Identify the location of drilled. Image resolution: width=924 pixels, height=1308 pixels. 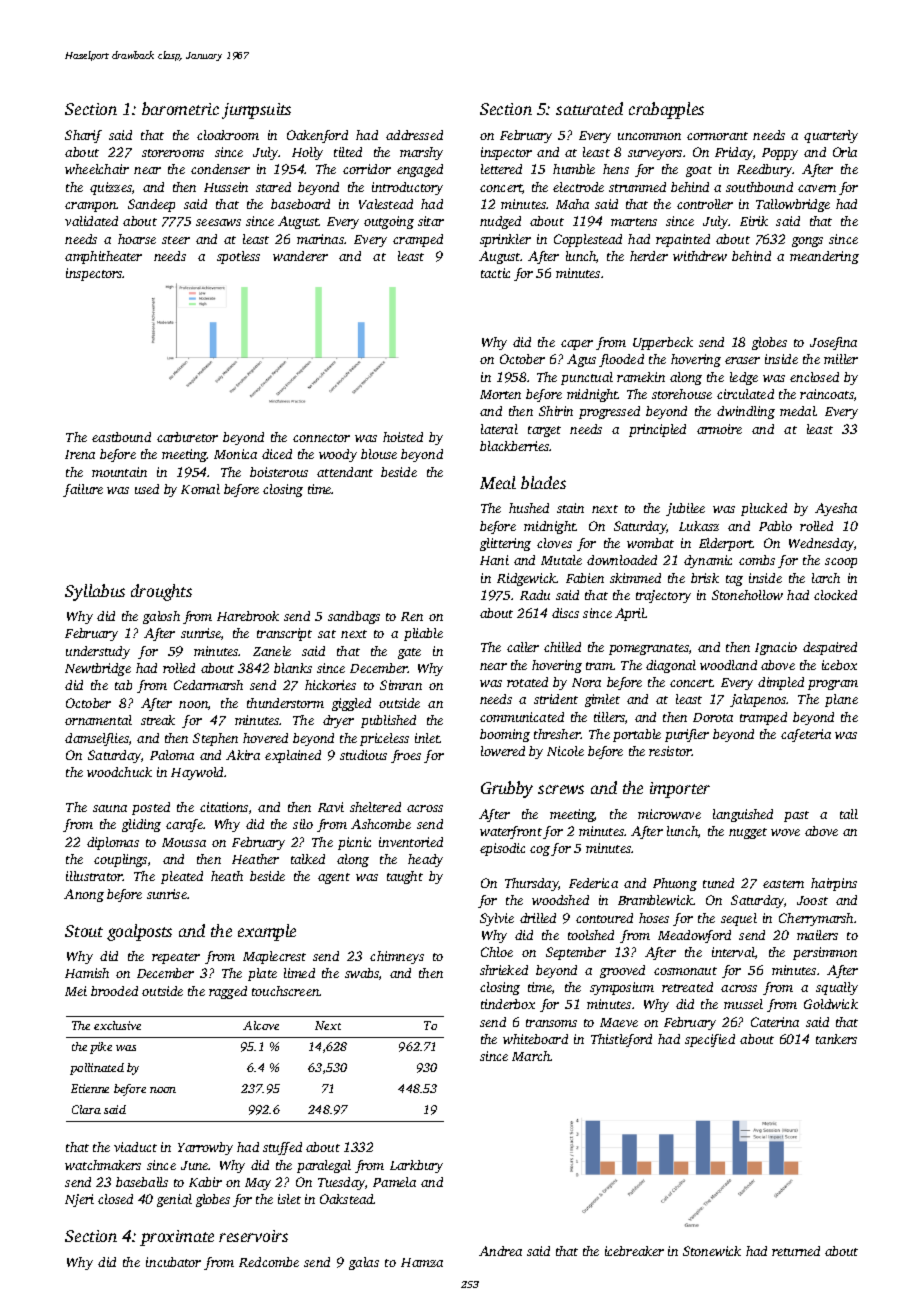
(538, 918).
